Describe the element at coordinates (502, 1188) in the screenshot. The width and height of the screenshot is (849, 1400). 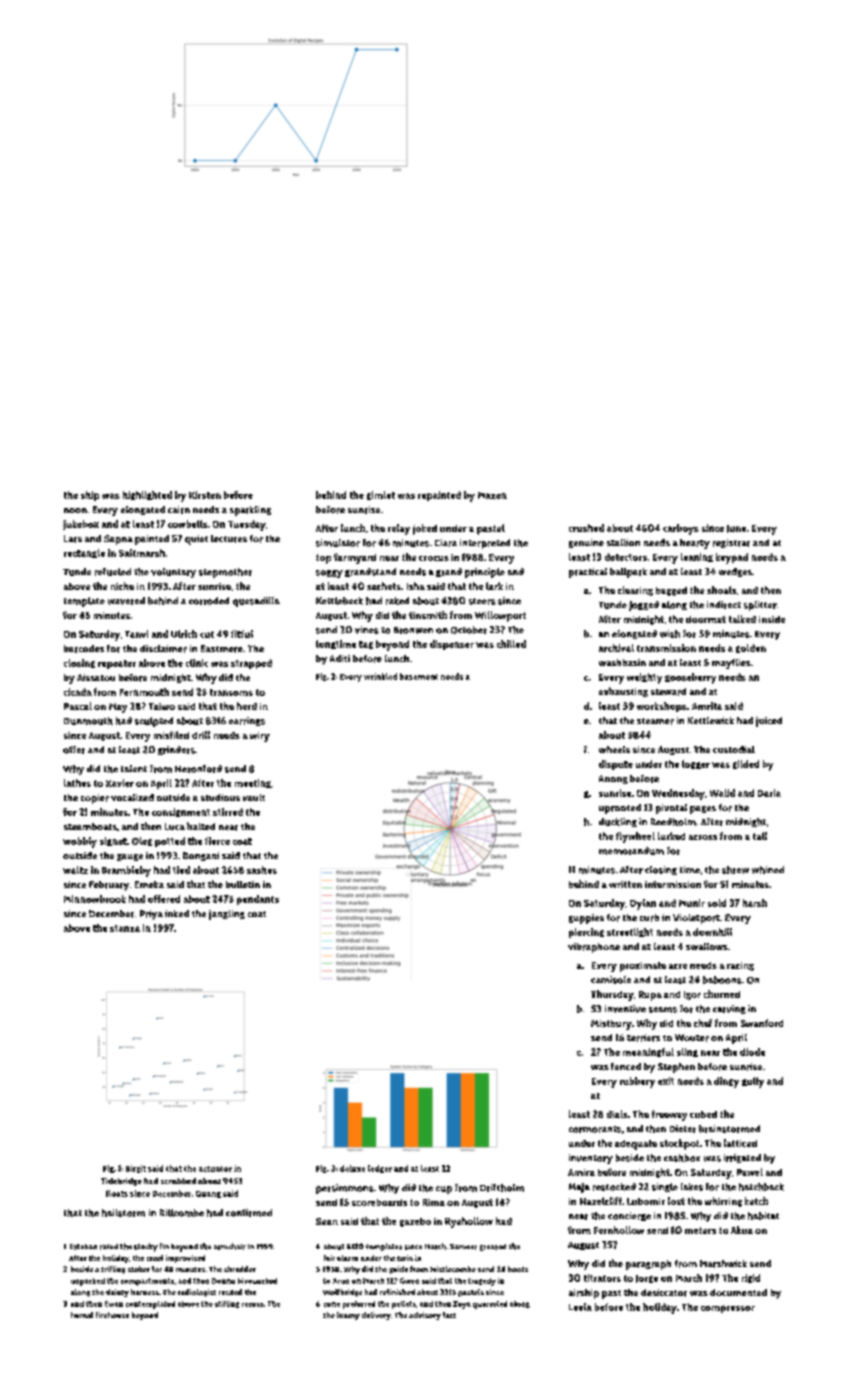
I see `Driftholm` at that location.
